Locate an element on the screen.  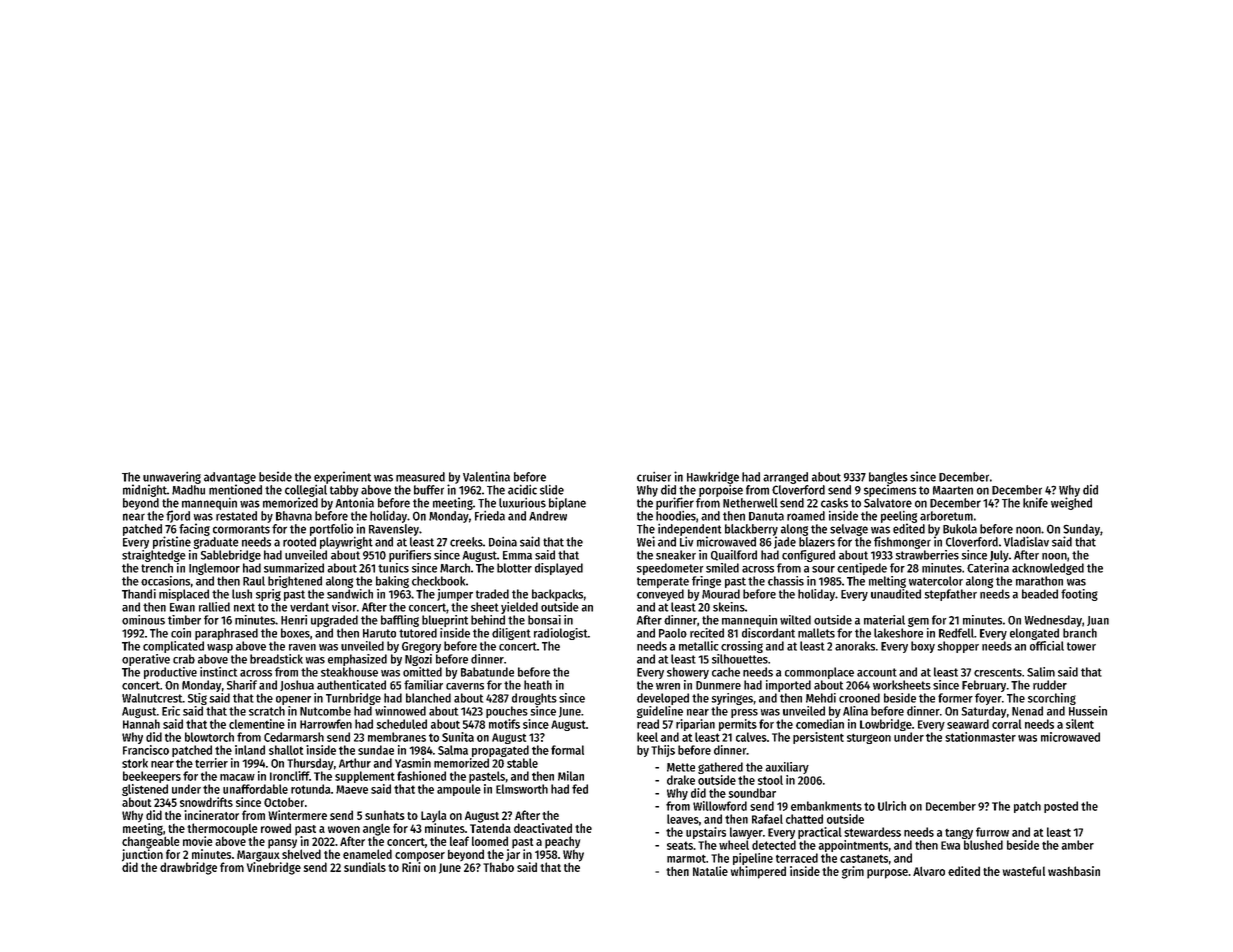
Thijs is located at coordinates (663, 751).
